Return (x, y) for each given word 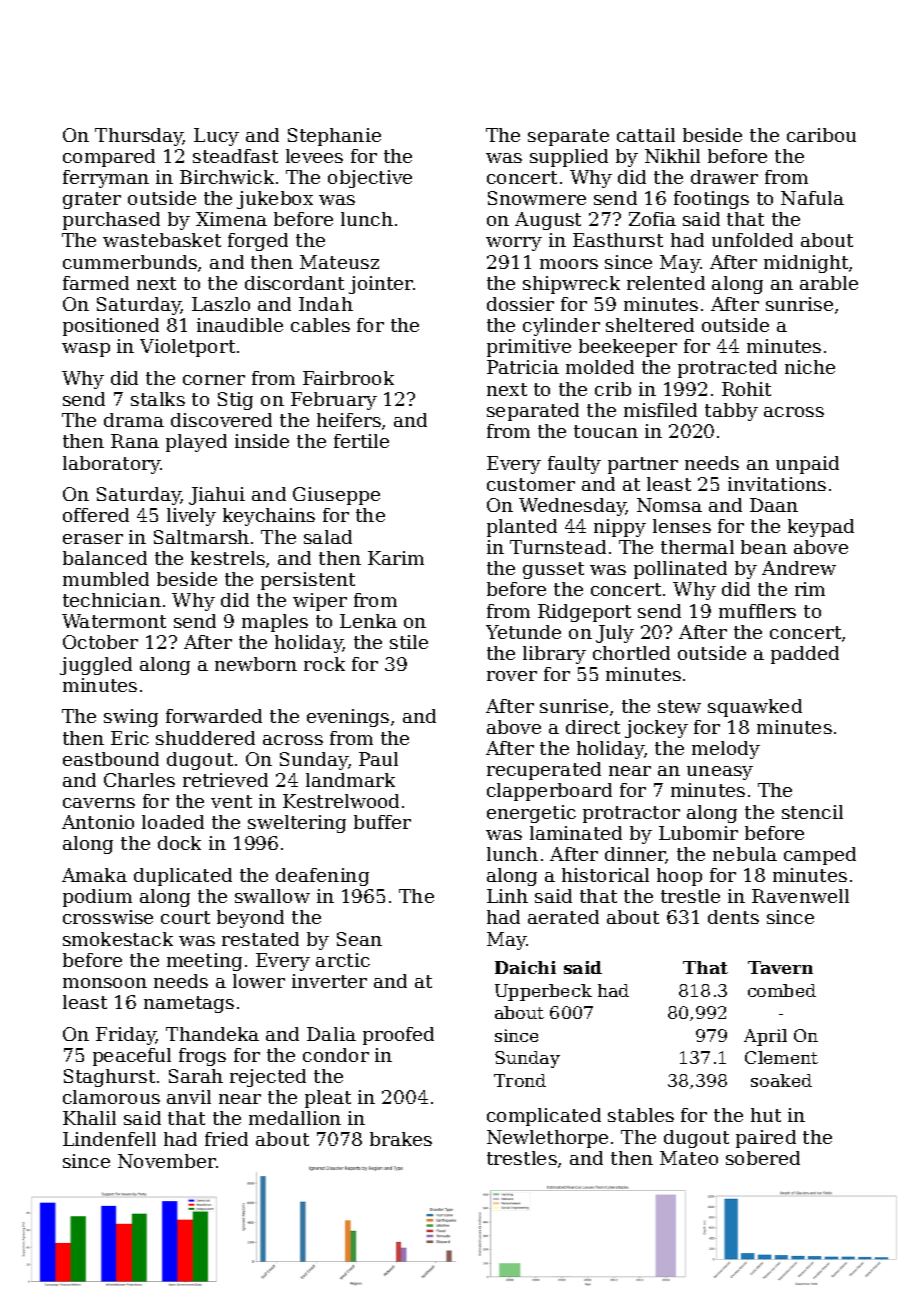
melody (726, 750)
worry (514, 244)
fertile (361, 441)
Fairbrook (348, 378)
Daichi (525, 967)
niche (810, 367)
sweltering (297, 824)
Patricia (523, 367)
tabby (731, 412)
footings (711, 200)
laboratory (112, 465)
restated (260, 939)
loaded (173, 822)
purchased (111, 221)
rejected (268, 1078)
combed (782, 990)
